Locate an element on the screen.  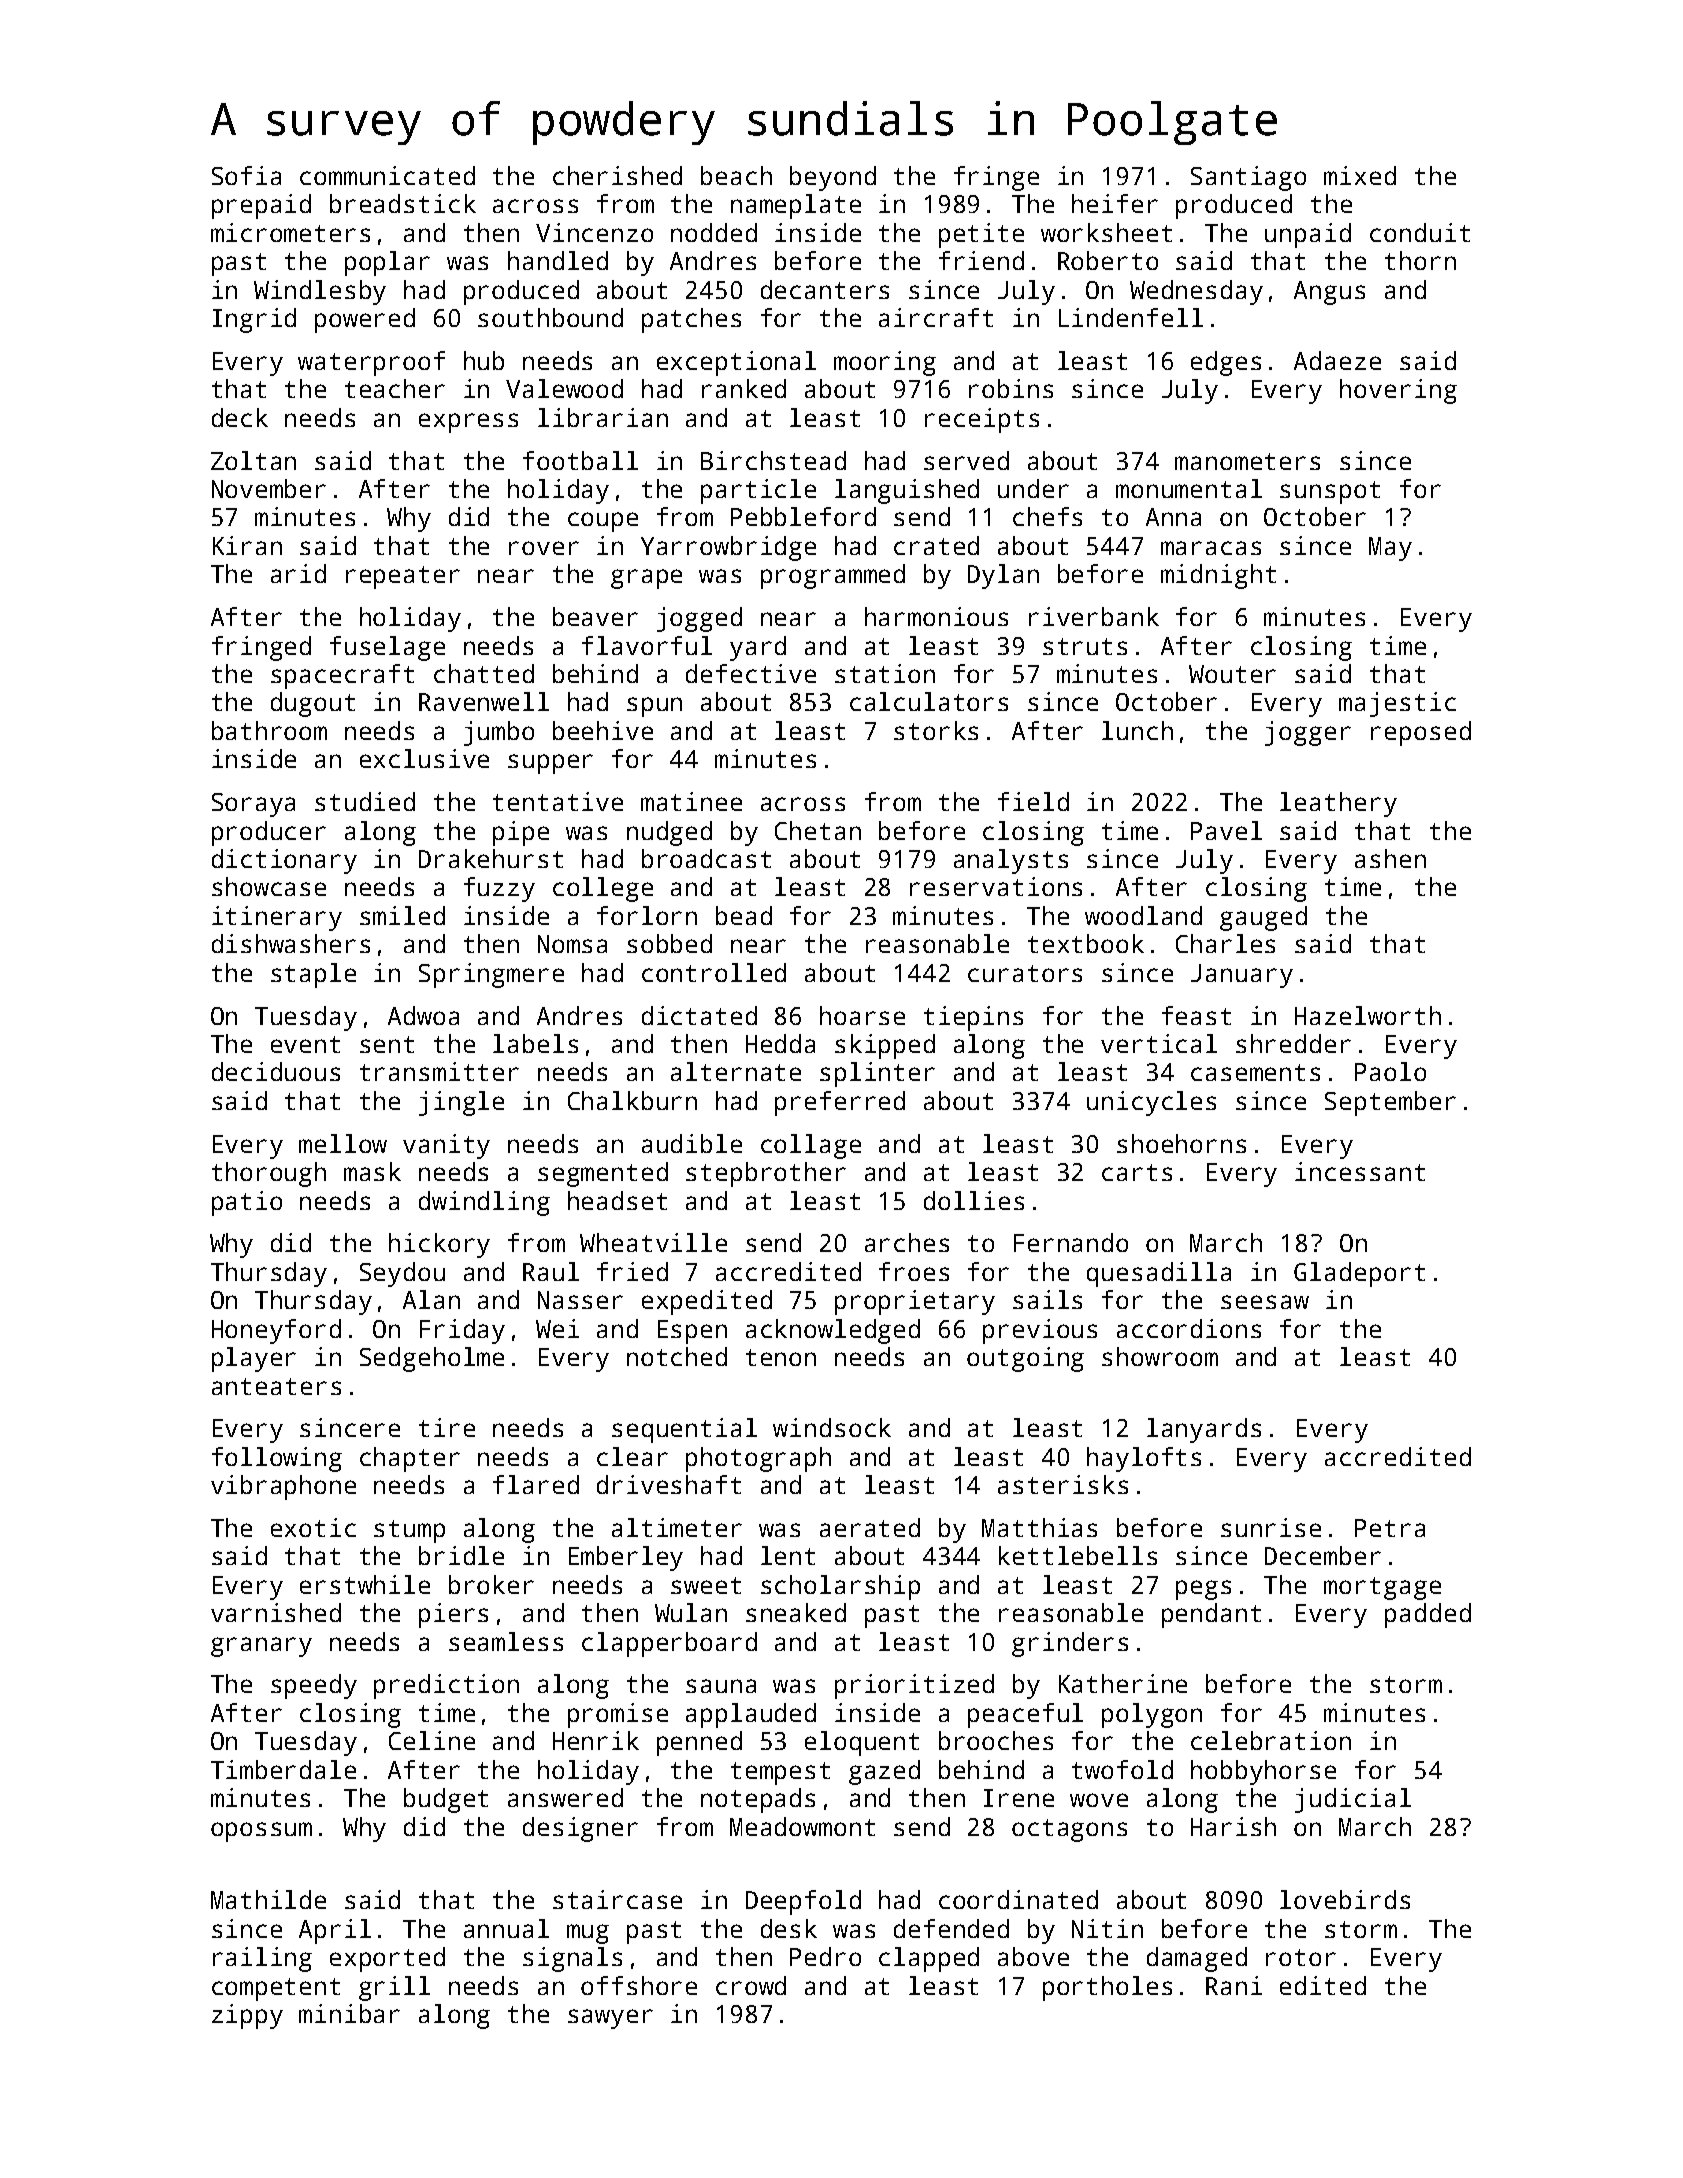
gauged is located at coordinates (1263, 918).
